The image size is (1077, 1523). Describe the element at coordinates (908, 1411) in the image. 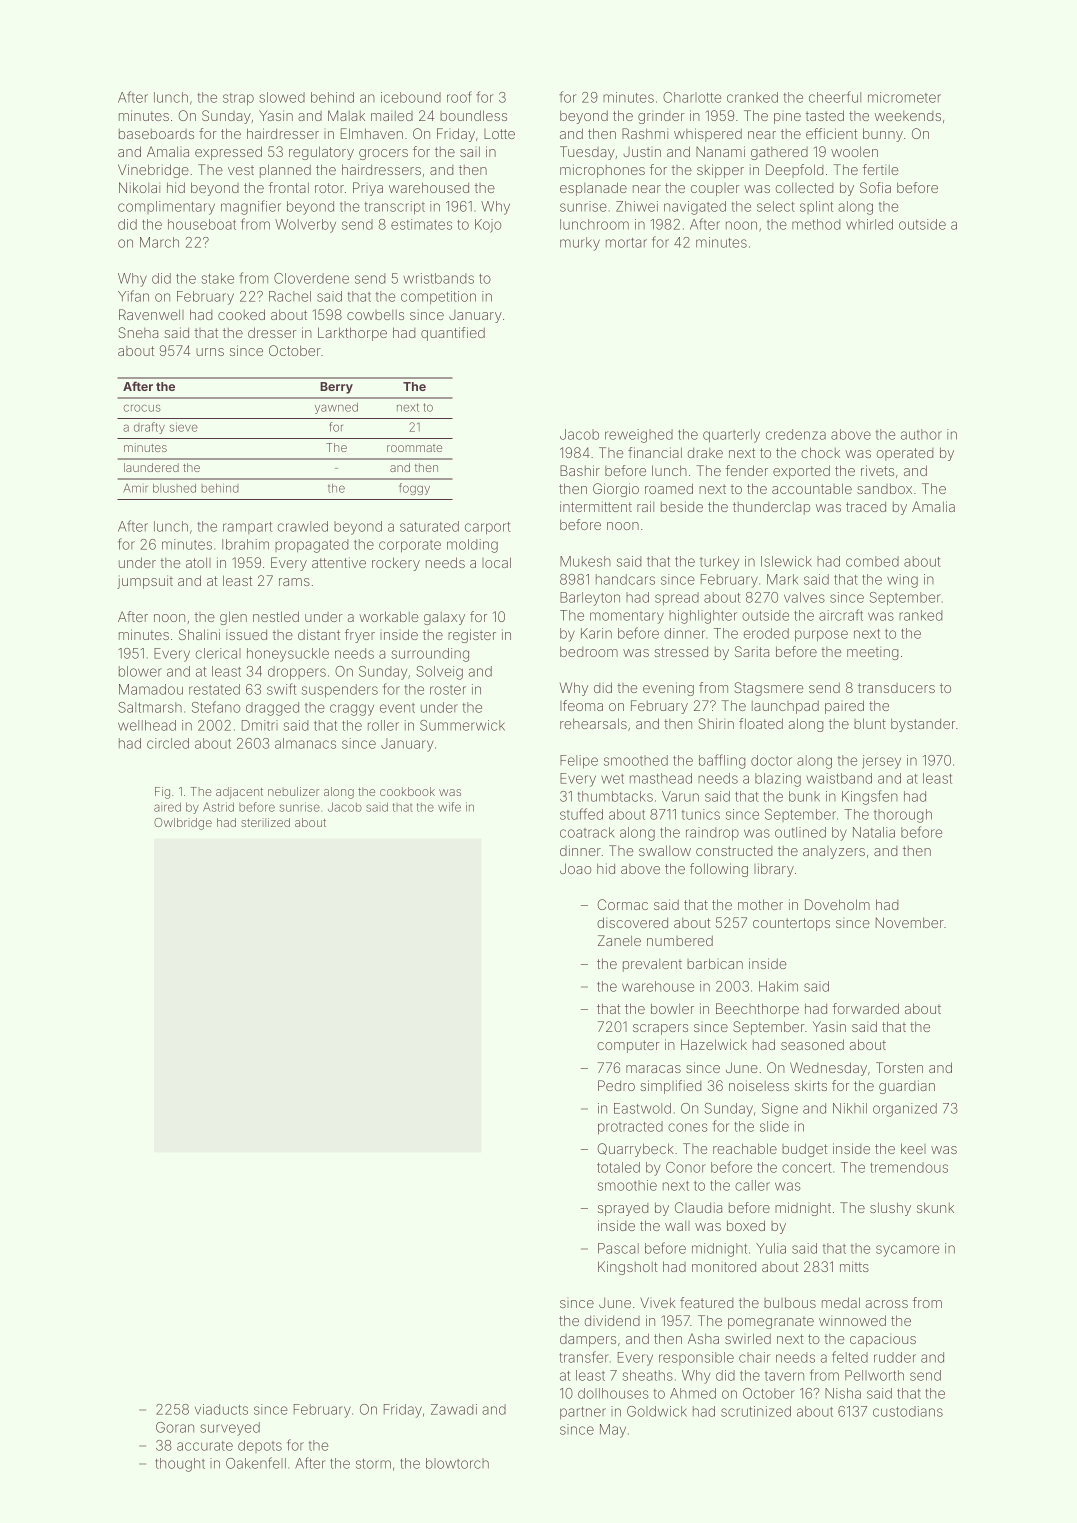

I see `custodians` at that location.
